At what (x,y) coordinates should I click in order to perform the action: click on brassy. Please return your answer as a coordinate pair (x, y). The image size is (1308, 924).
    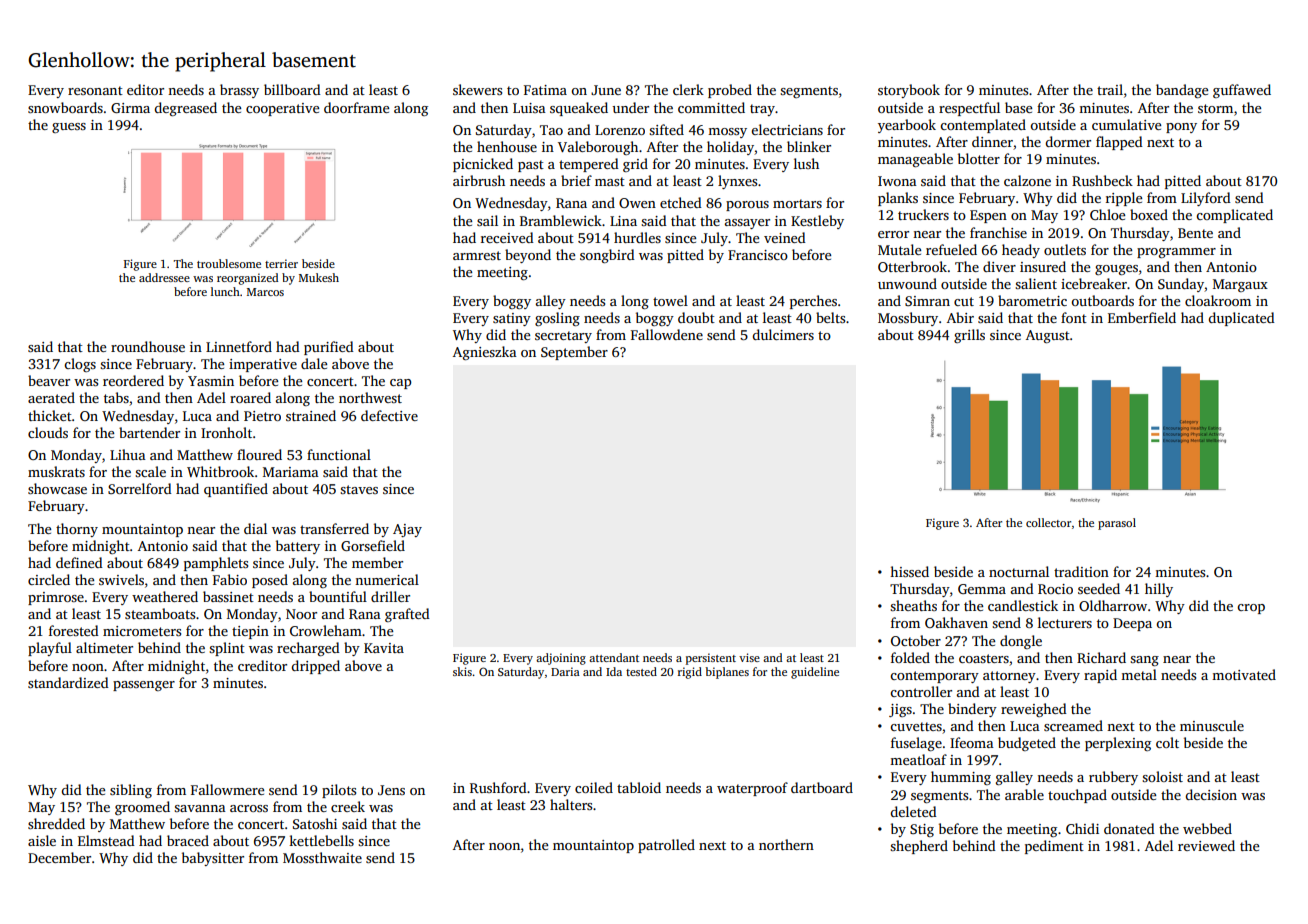
    Looking at the image, I should click on (239, 91).
